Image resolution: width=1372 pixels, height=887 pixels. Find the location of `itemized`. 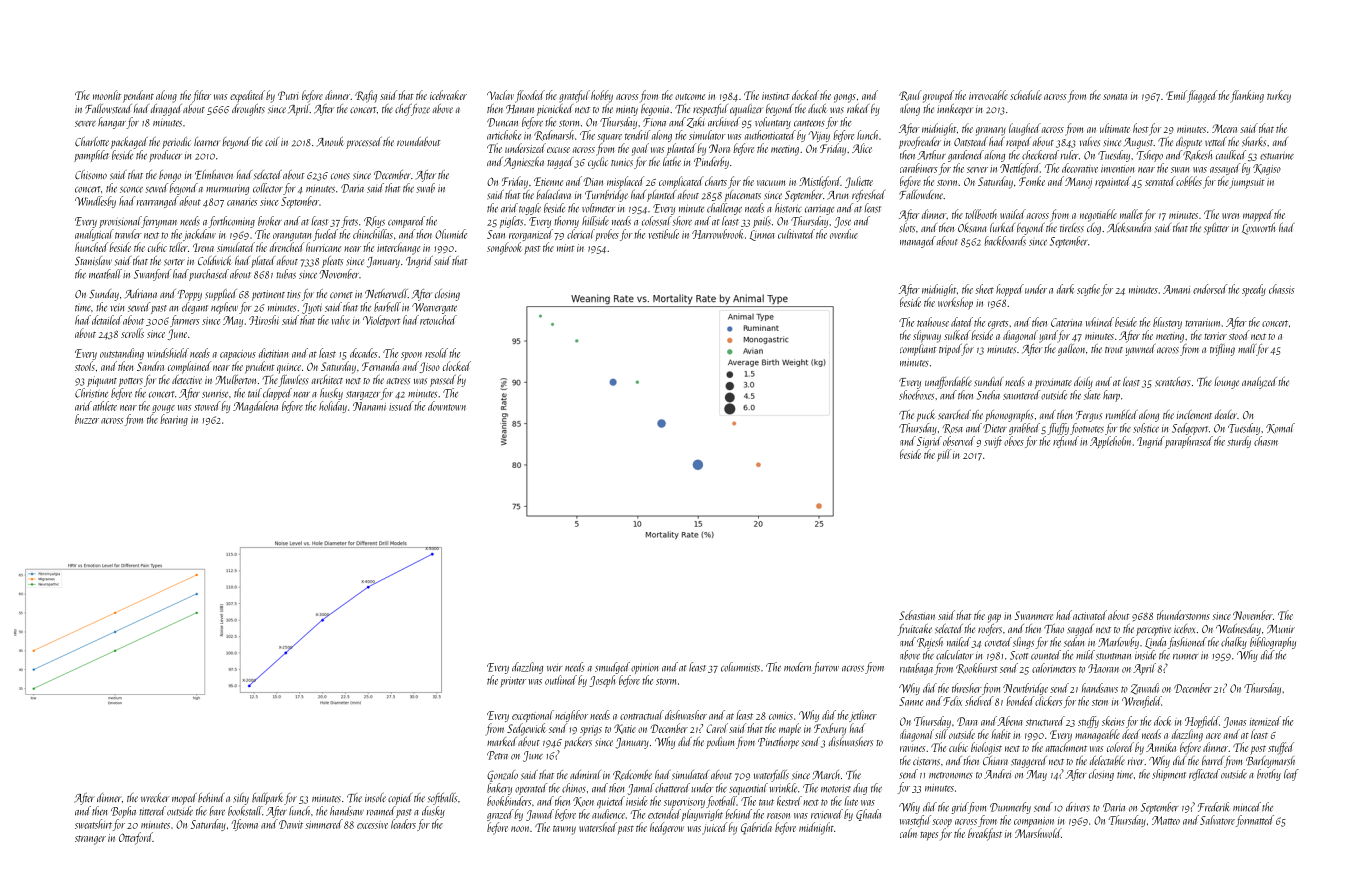

itemized is located at coordinates (1265, 721).
